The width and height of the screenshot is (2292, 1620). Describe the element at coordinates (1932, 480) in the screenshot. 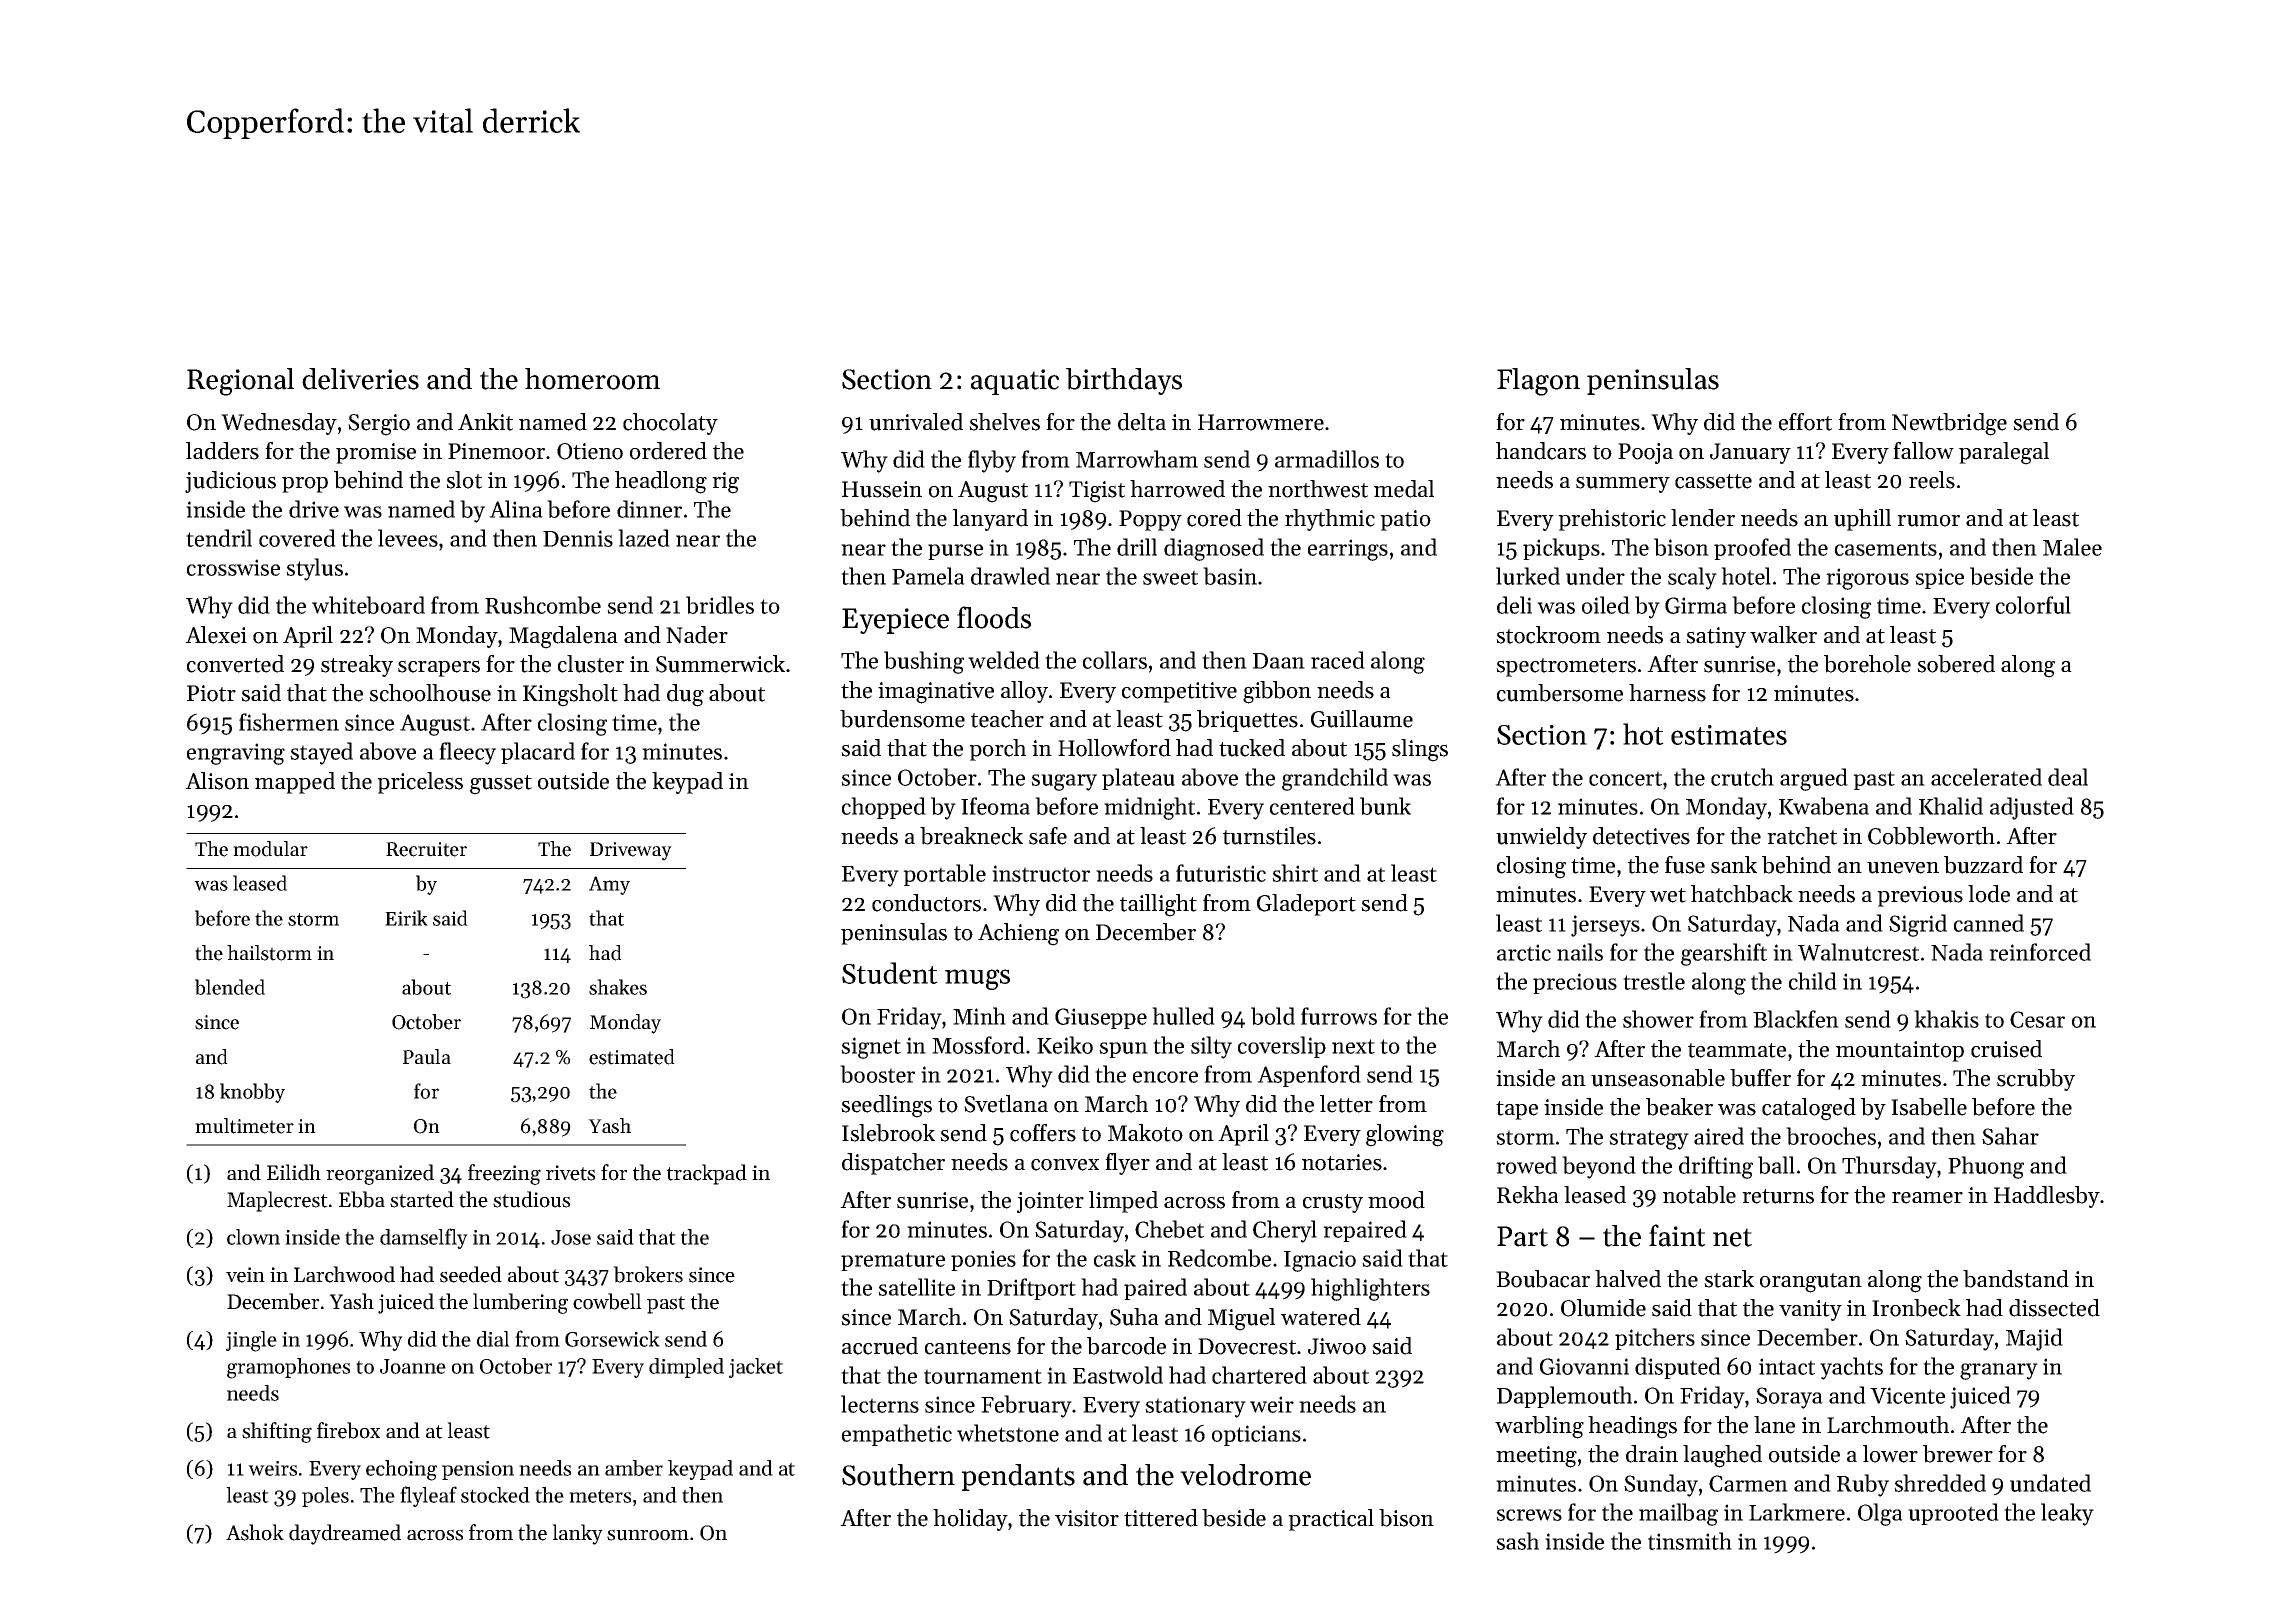

I see `reels` at that location.
